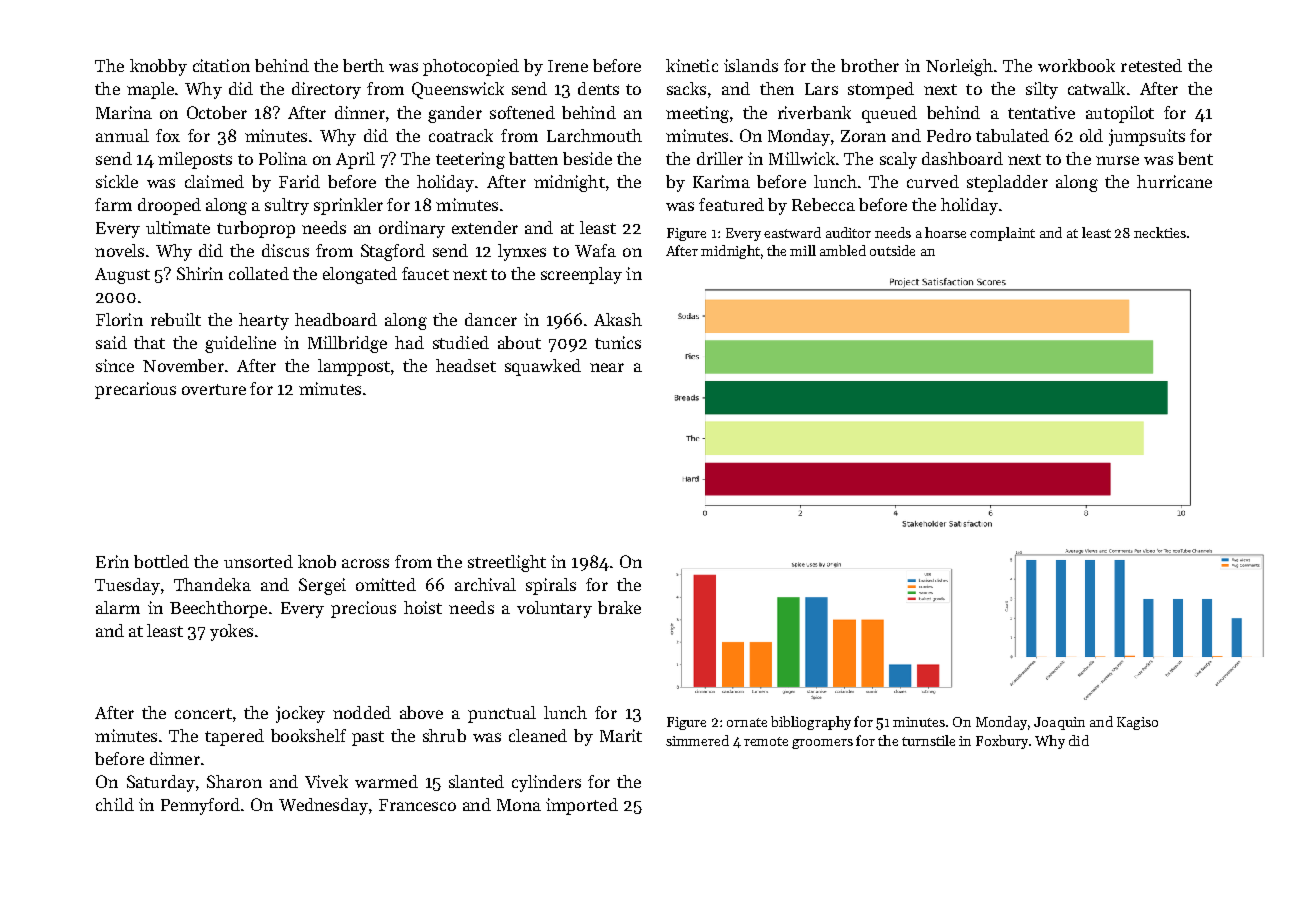  Describe the element at coordinates (1174, 181) in the screenshot. I see `hurricane` at that location.
